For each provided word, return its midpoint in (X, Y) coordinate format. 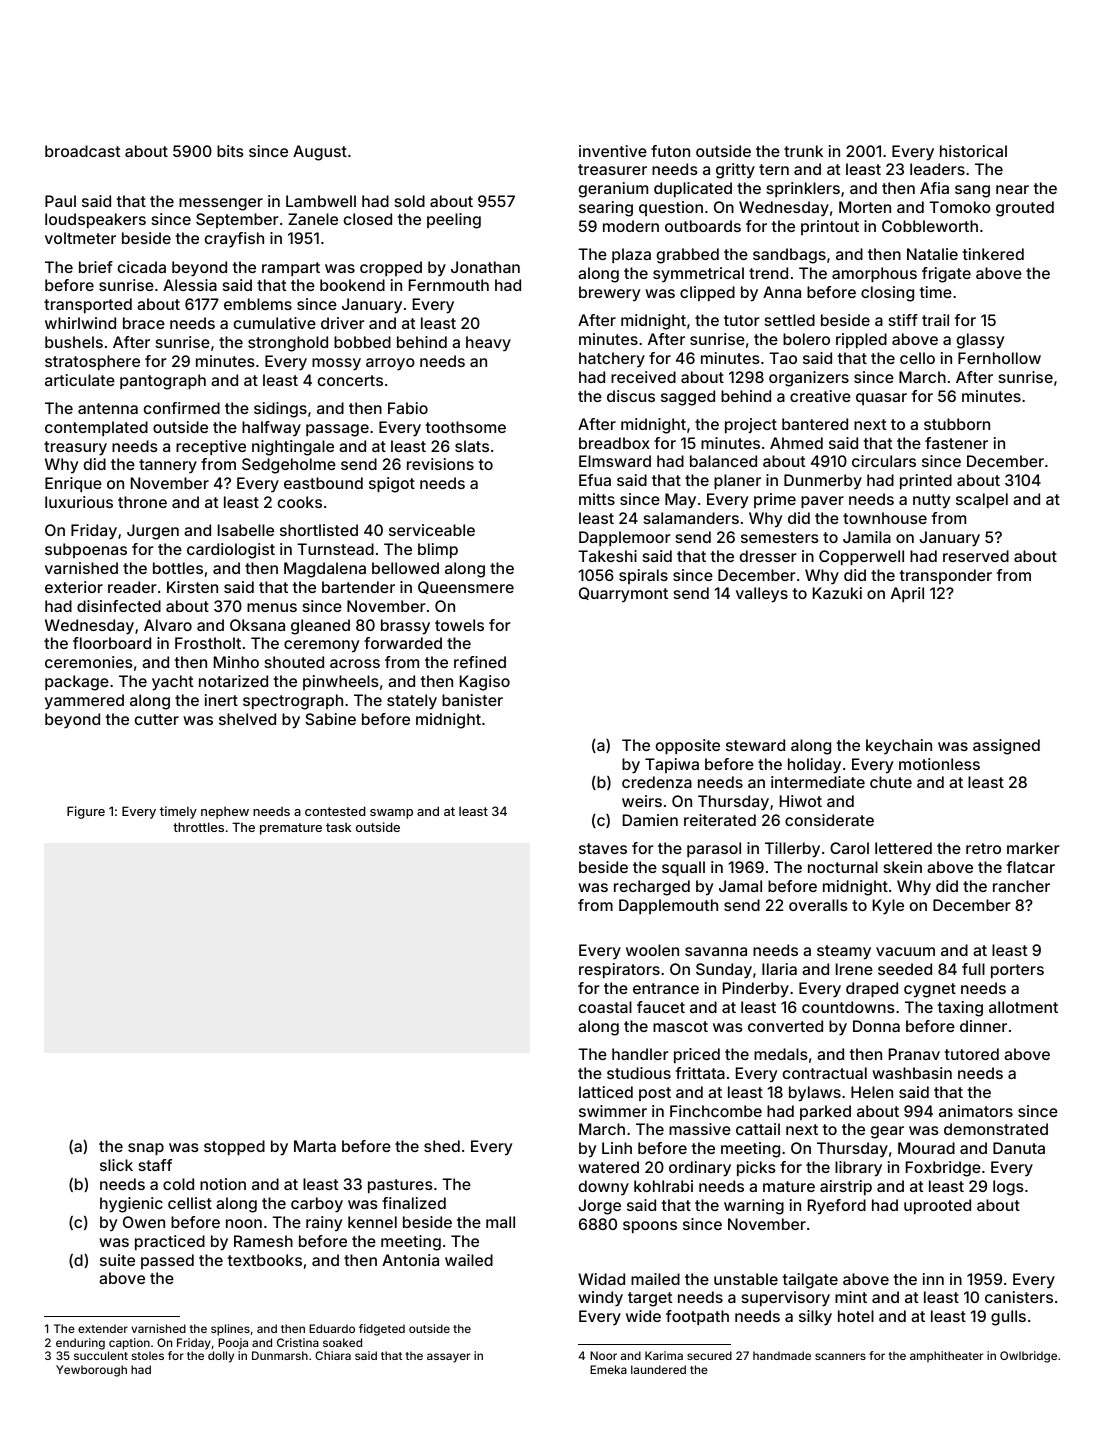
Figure (86, 812)
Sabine (330, 719)
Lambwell (321, 201)
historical (973, 151)
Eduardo (332, 1328)
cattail (758, 1129)
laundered (658, 1369)
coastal (605, 1007)
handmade (782, 1355)
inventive (613, 151)
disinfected (119, 606)
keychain (899, 747)
